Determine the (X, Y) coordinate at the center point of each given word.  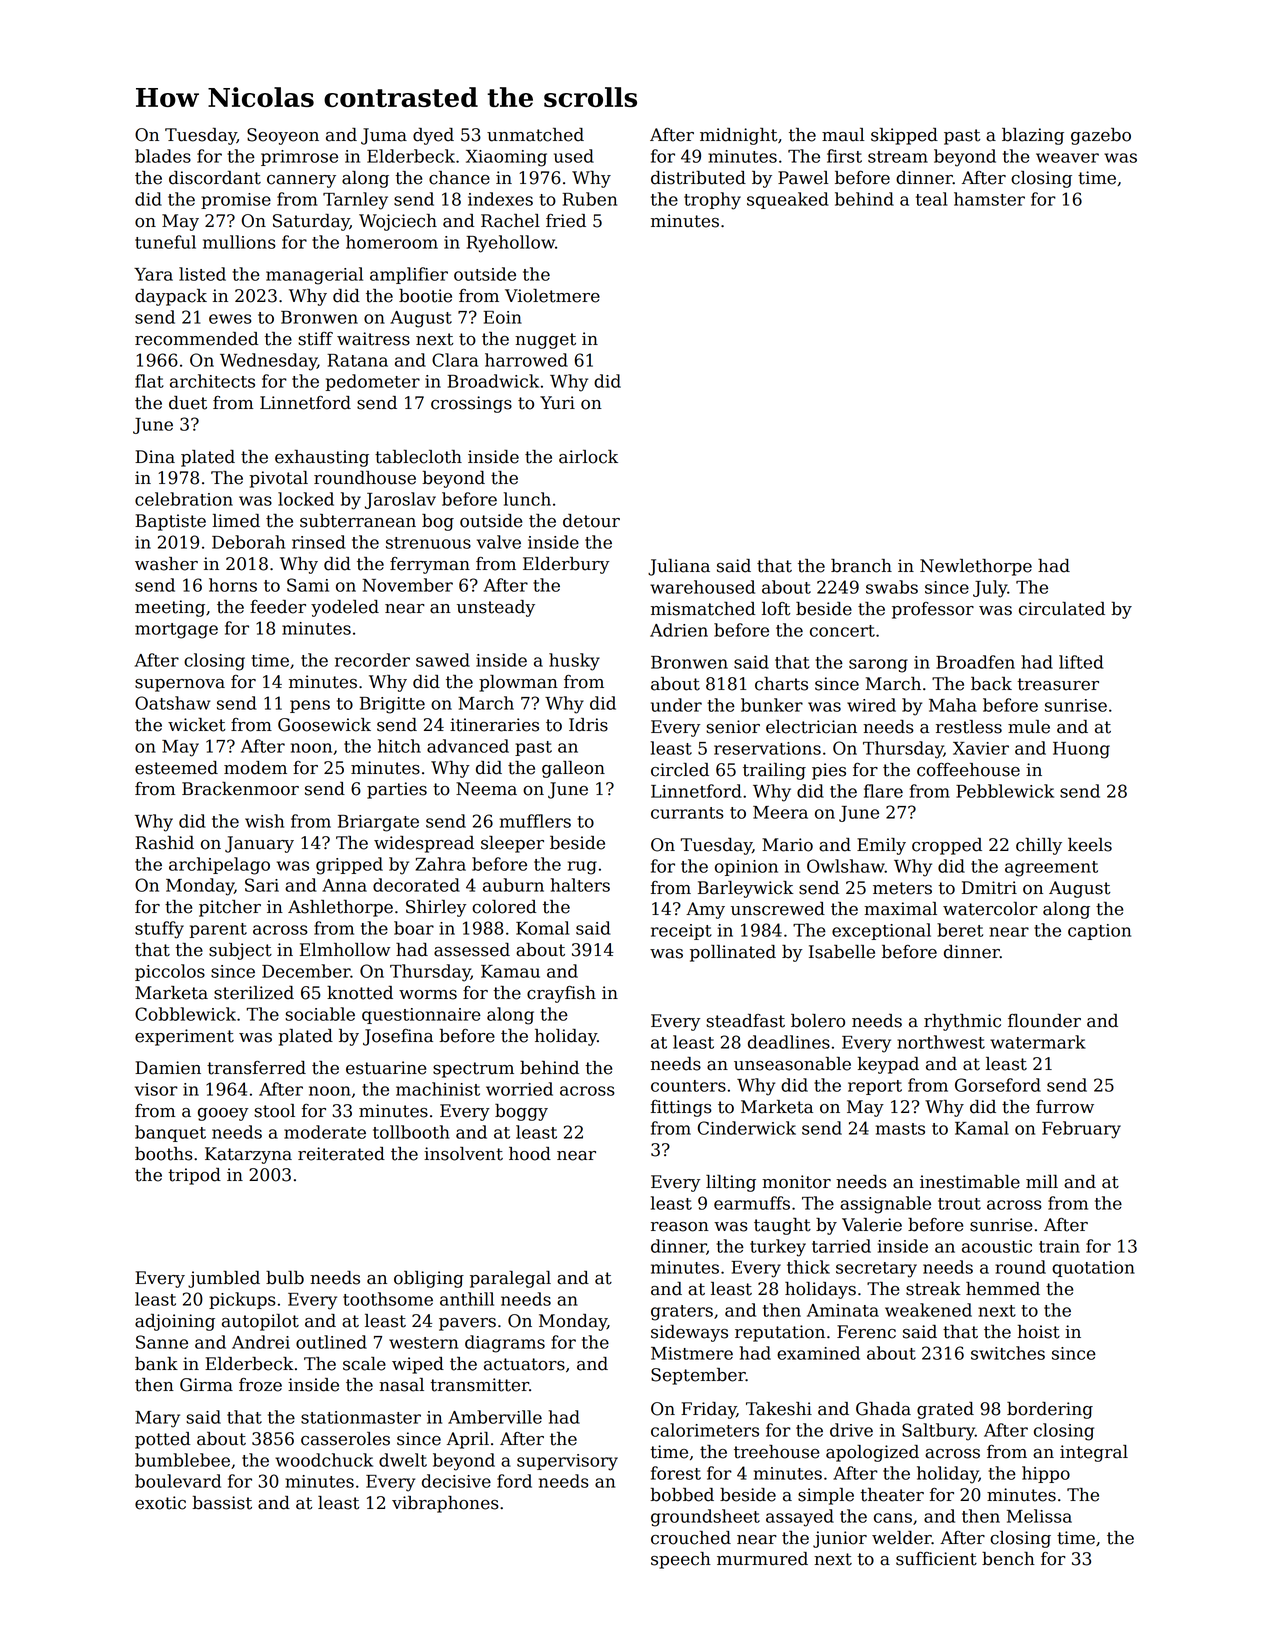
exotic (160, 1503)
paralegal (510, 1279)
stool (274, 1111)
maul (843, 135)
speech (681, 1560)
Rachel (510, 221)
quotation (1093, 1269)
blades (163, 156)
